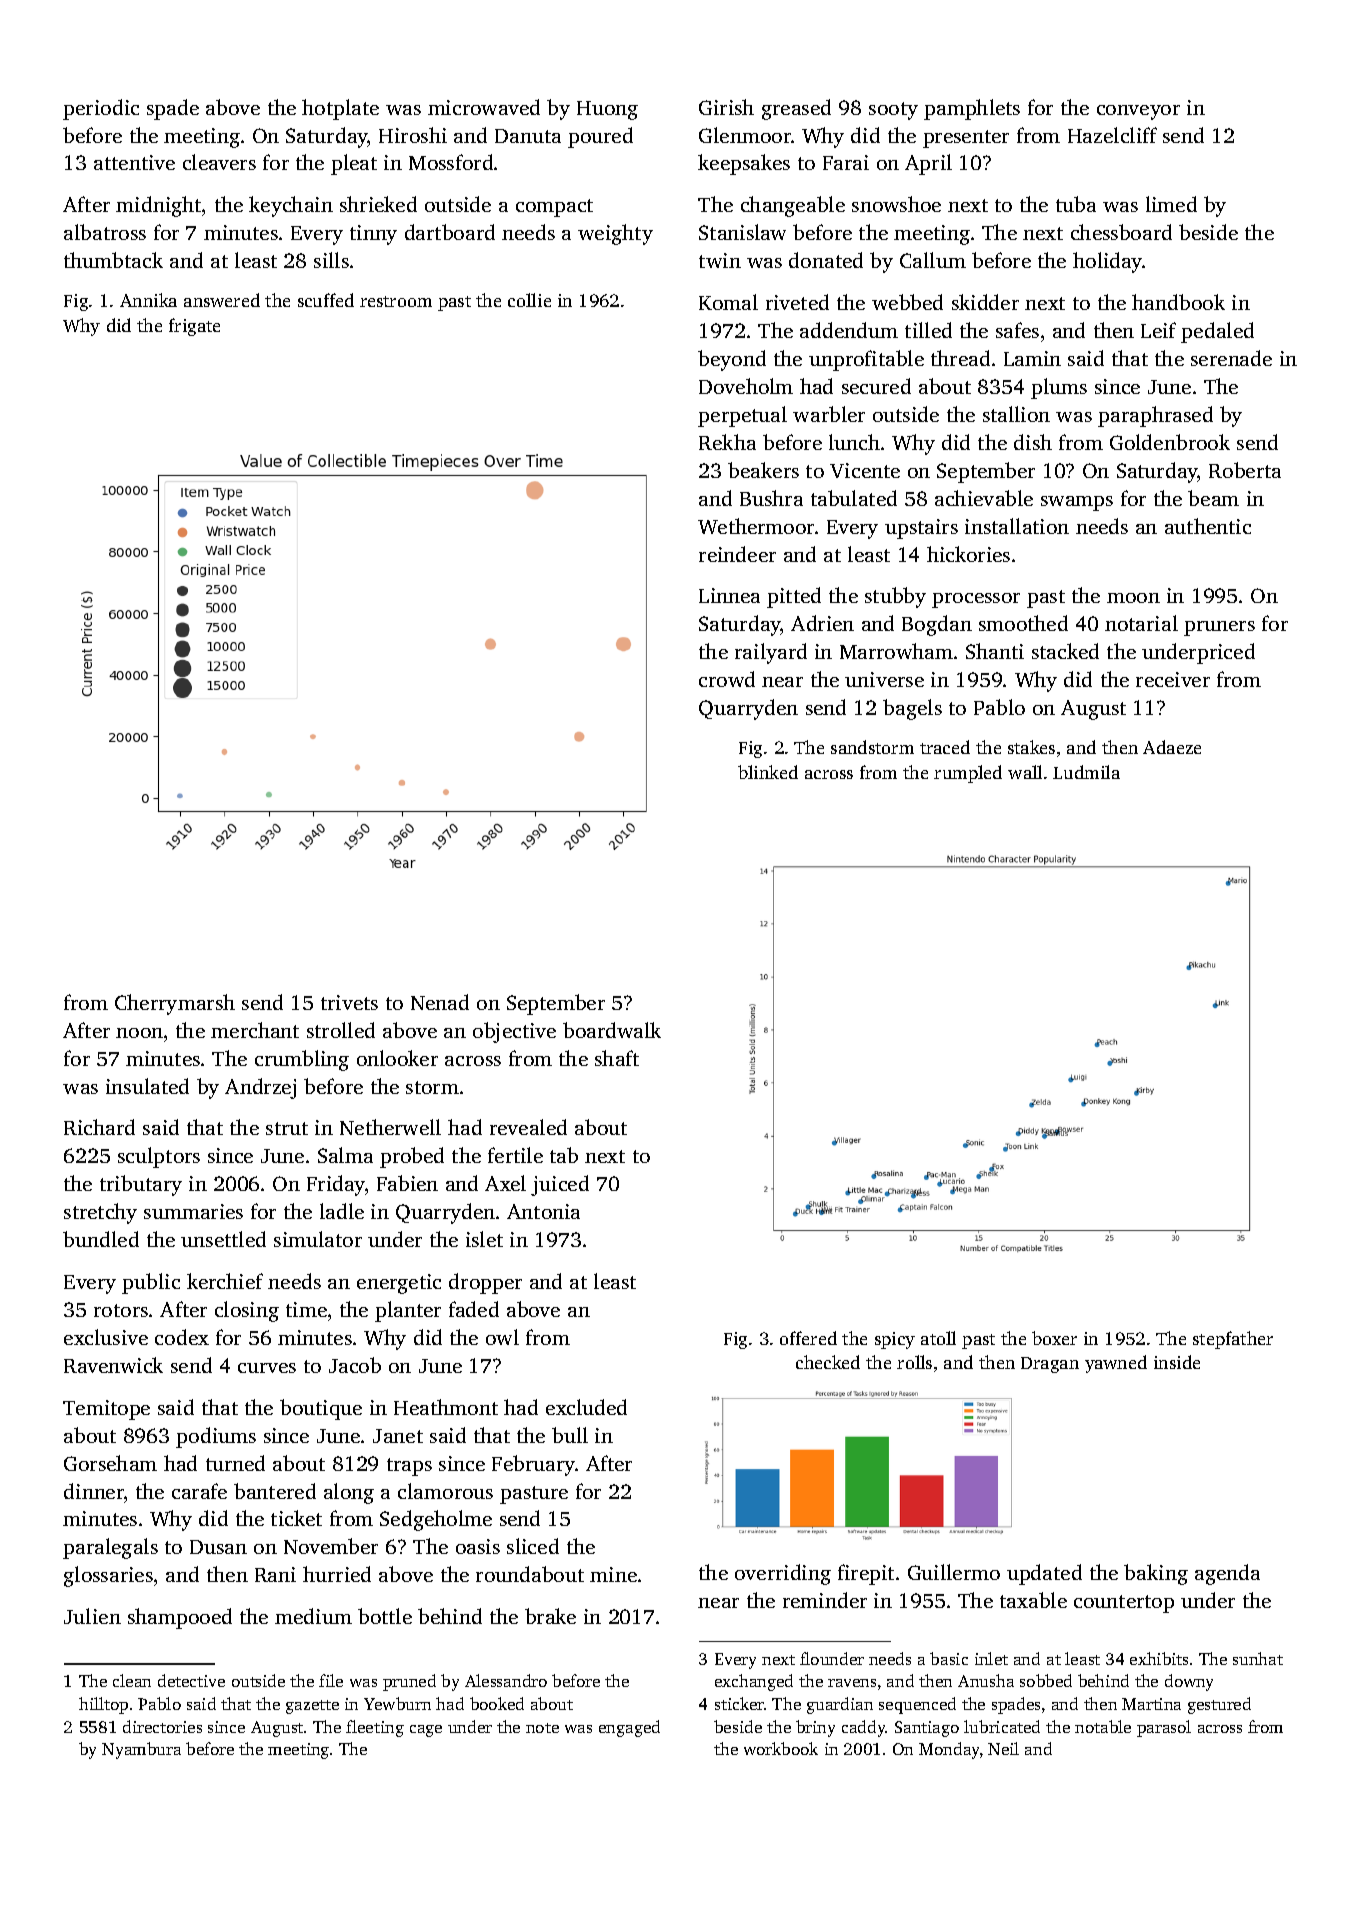  What do you see at coordinates (570, 1435) in the document?
I see `bull` at bounding box center [570, 1435].
